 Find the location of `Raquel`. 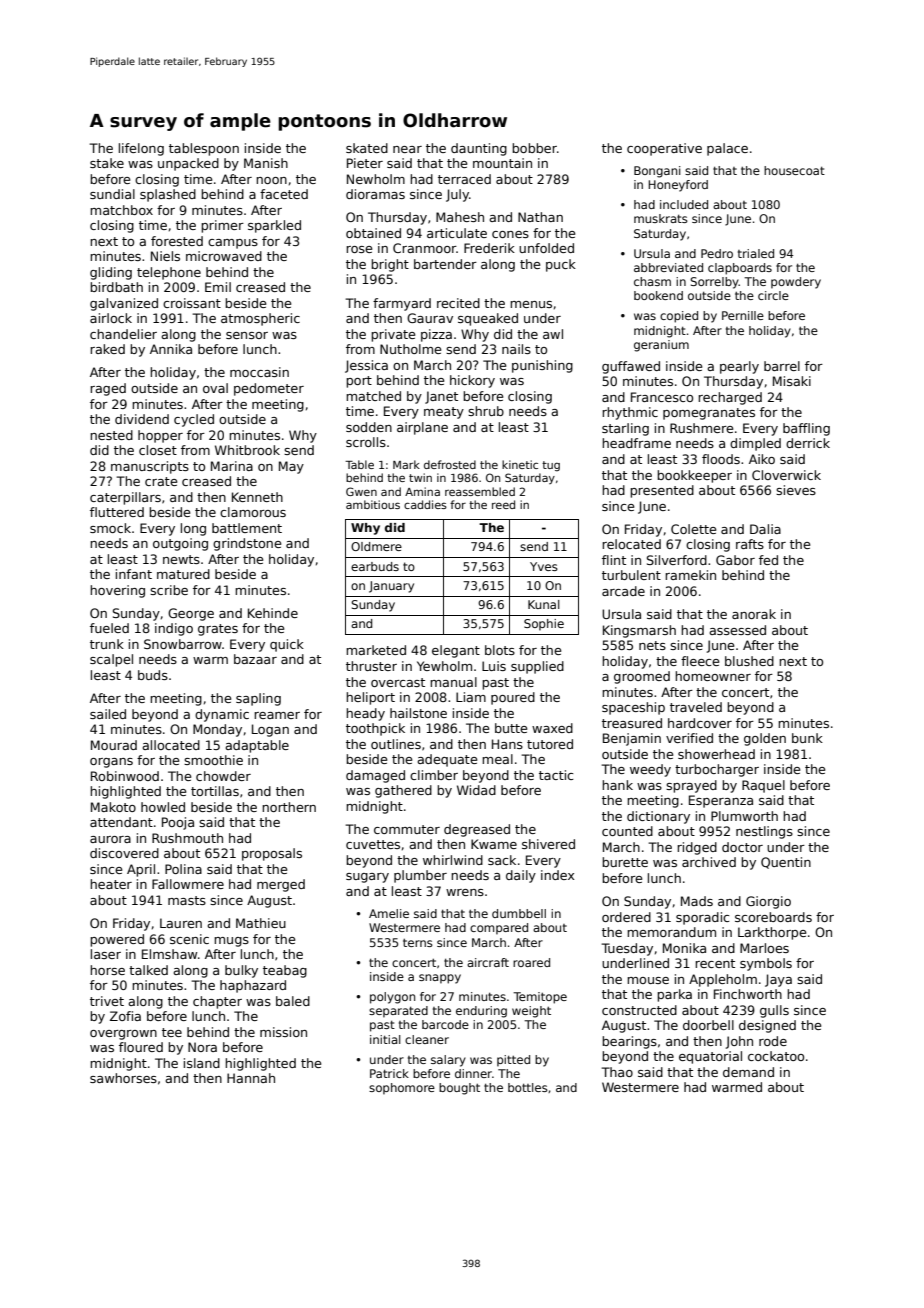

Raquel is located at coordinates (763, 786).
